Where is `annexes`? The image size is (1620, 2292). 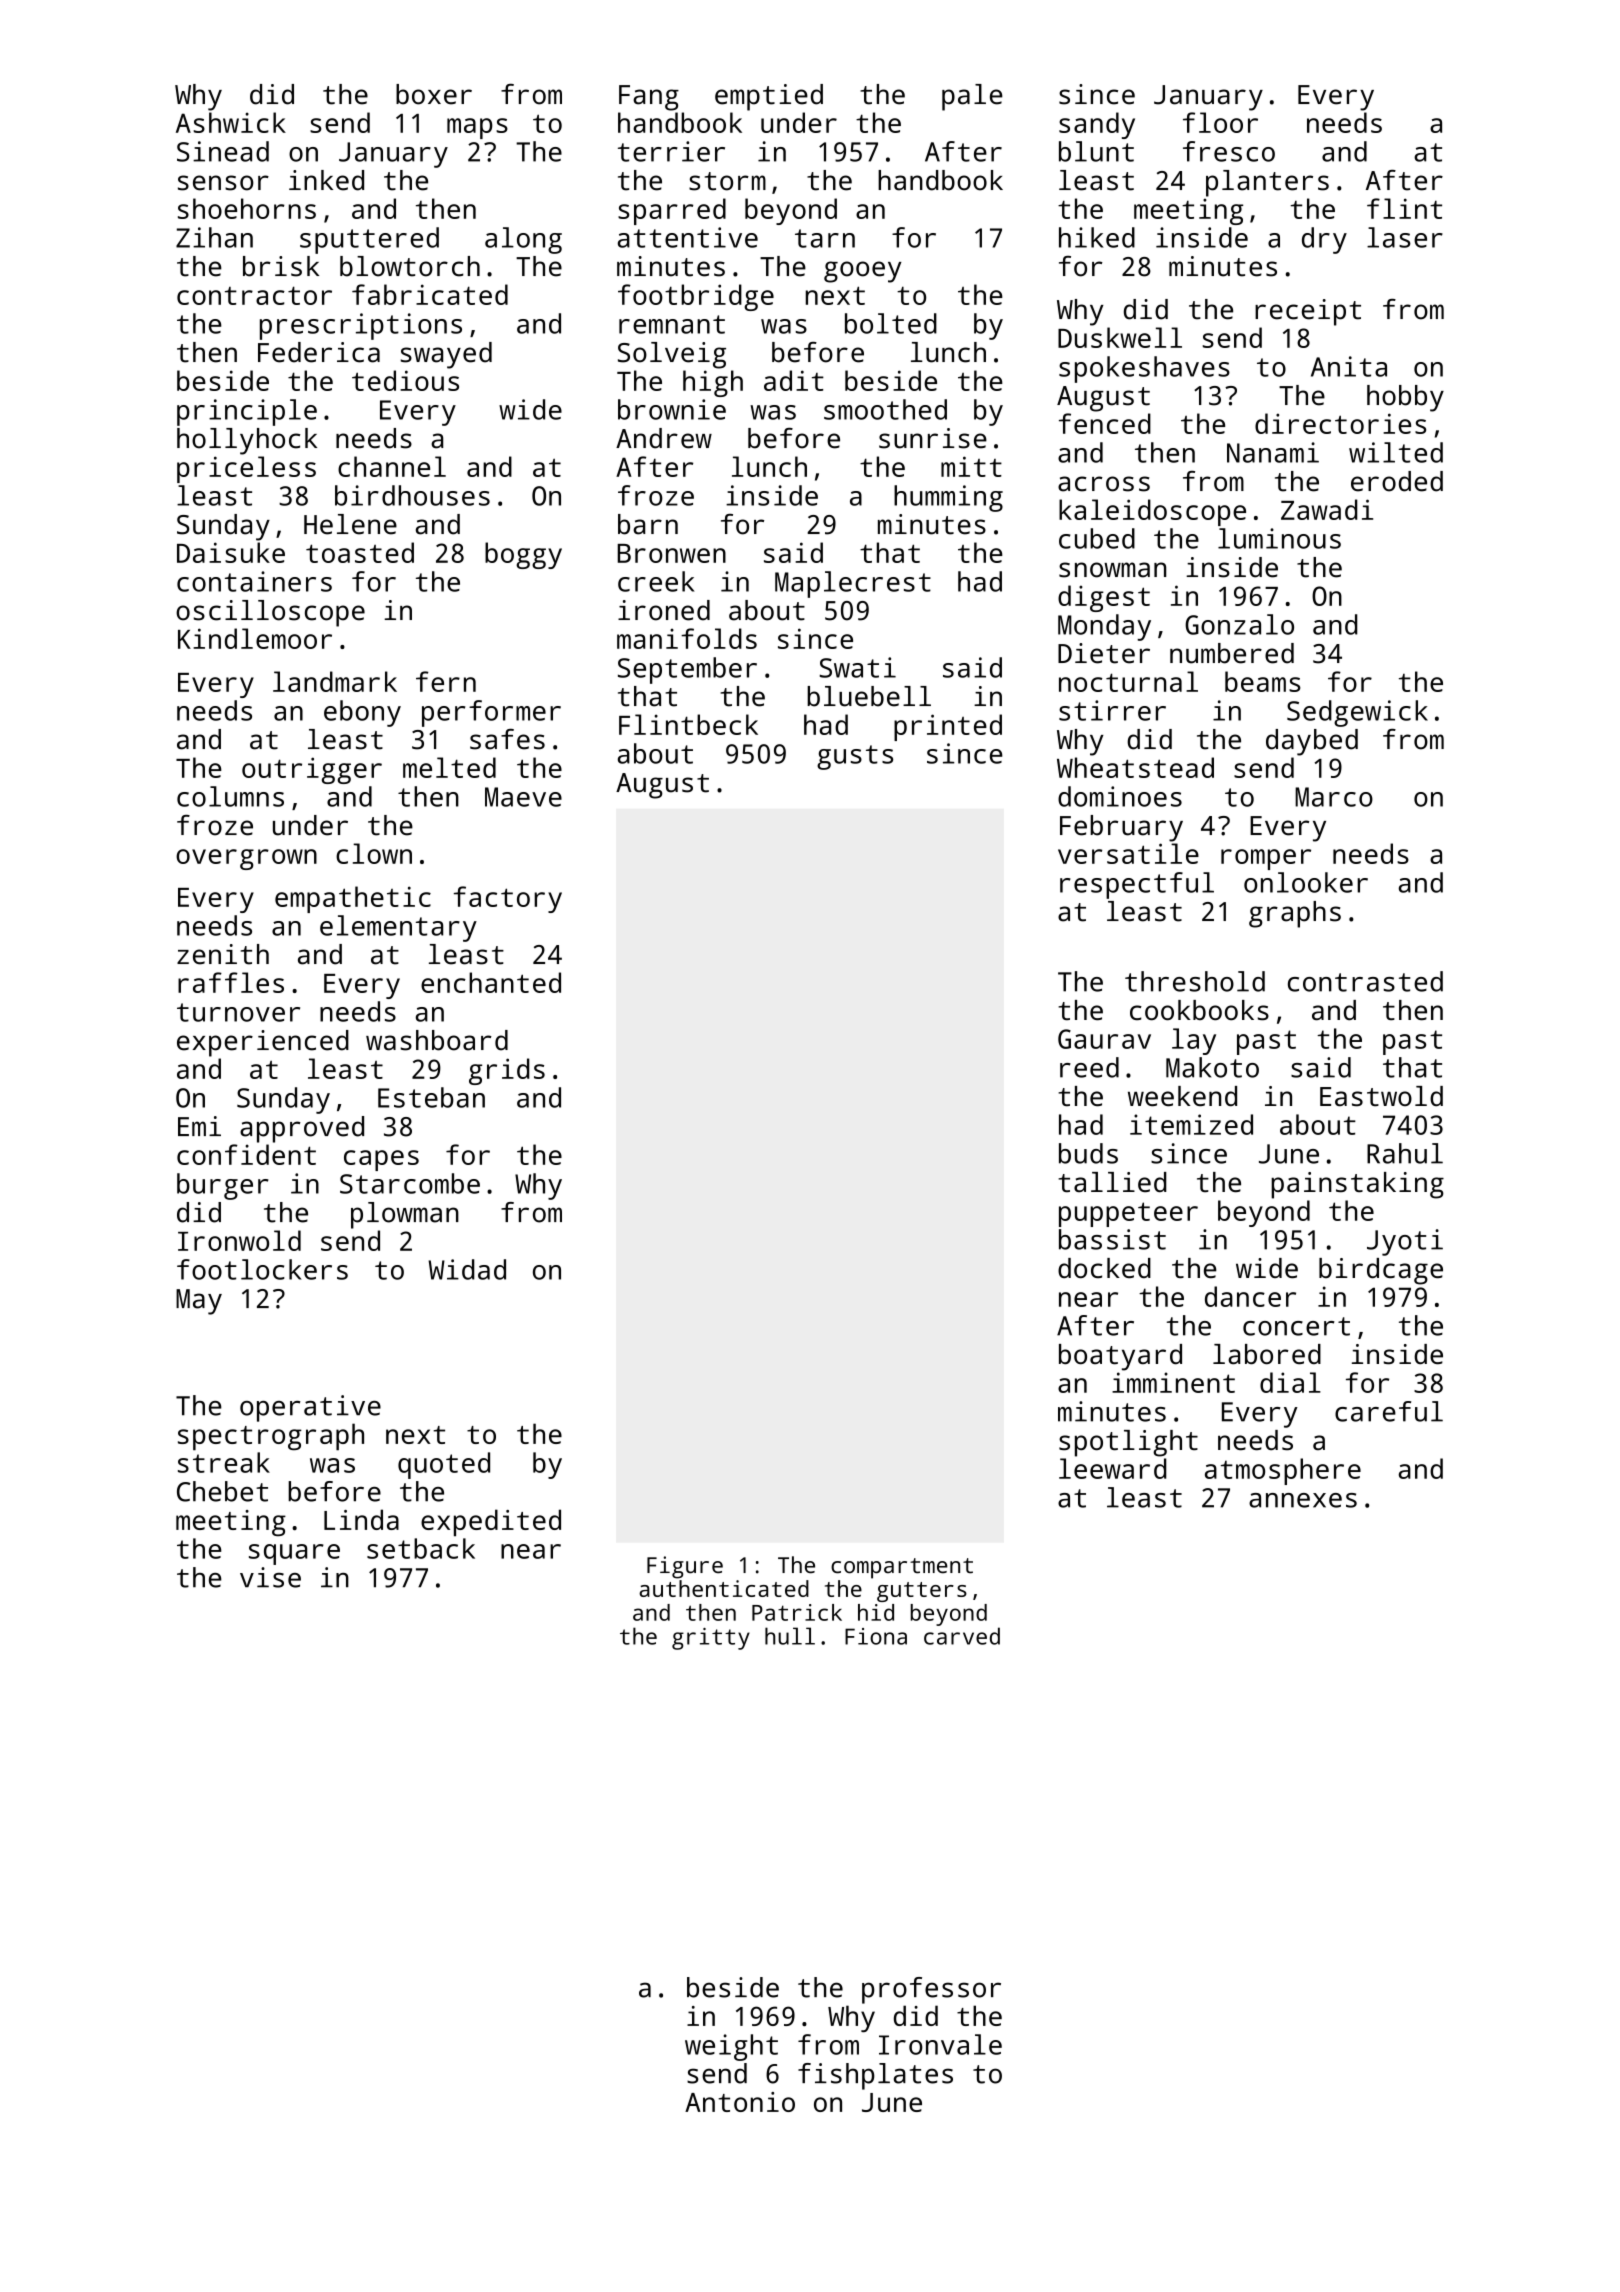 annexes is located at coordinates (1303, 1500).
